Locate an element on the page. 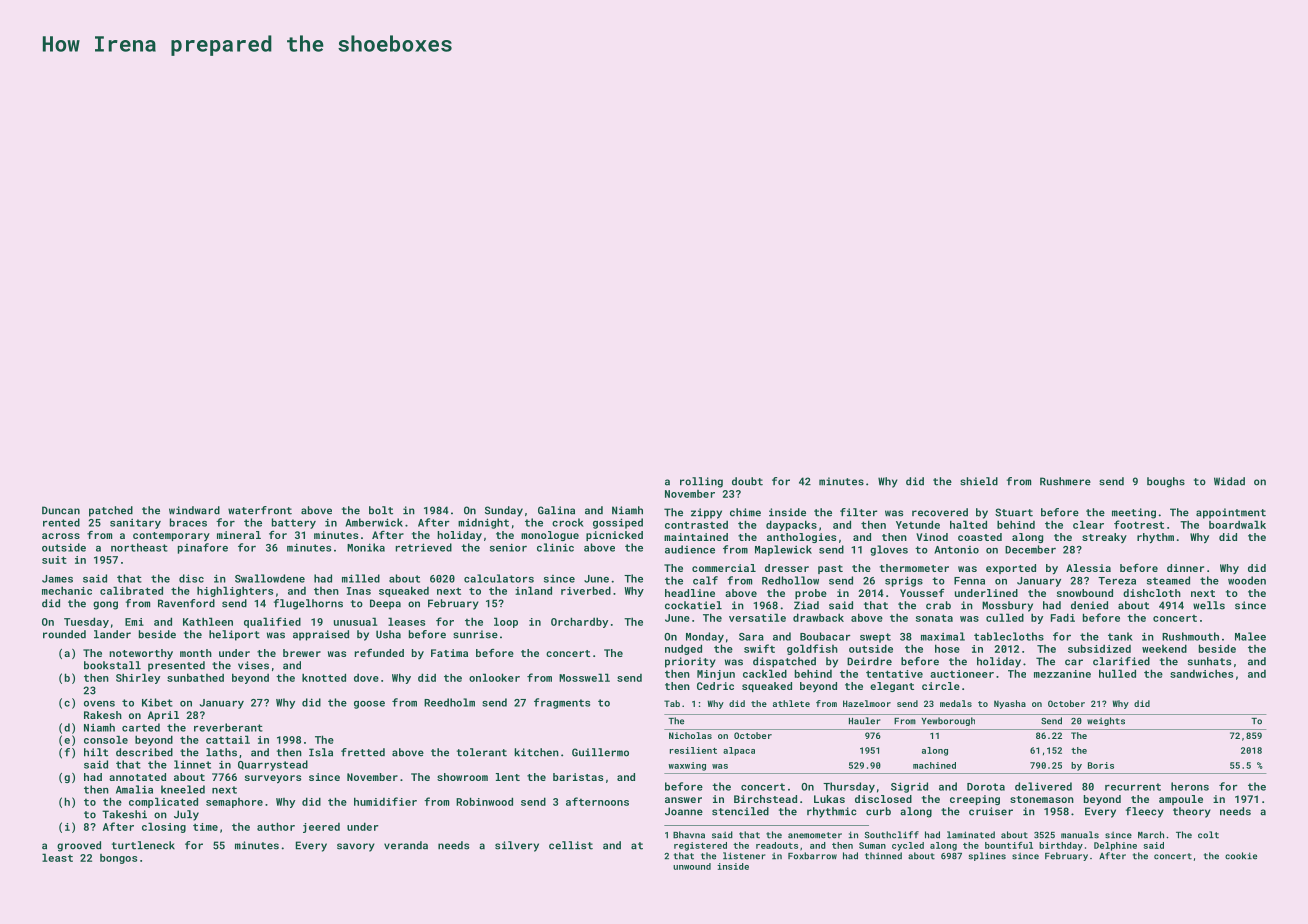 The width and height of the image is (1308, 924). Boris is located at coordinates (1101, 765).
